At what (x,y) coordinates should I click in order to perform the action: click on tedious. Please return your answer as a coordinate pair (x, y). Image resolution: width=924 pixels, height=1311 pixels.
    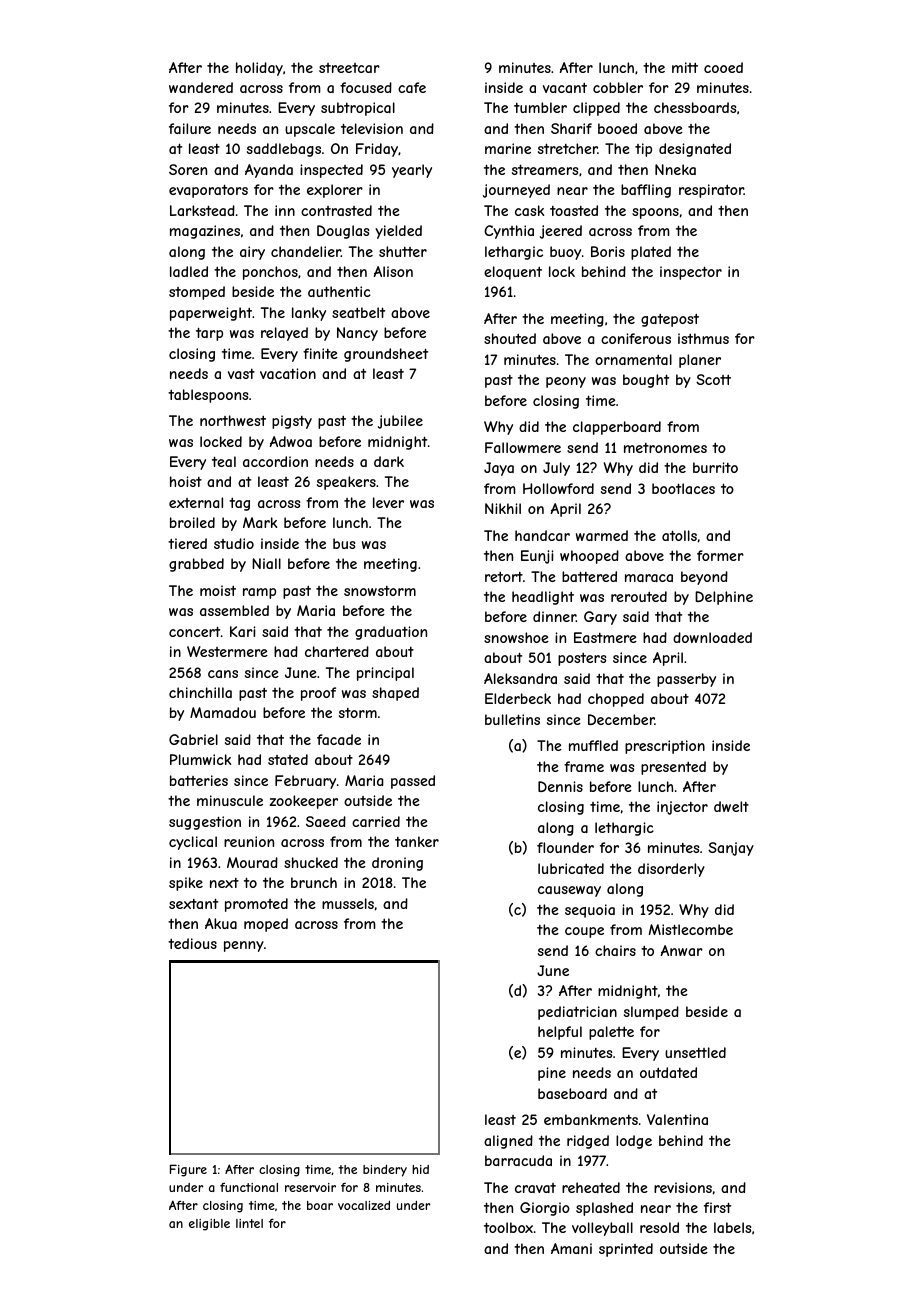
    Looking at the image, I should click on (192, 943).
